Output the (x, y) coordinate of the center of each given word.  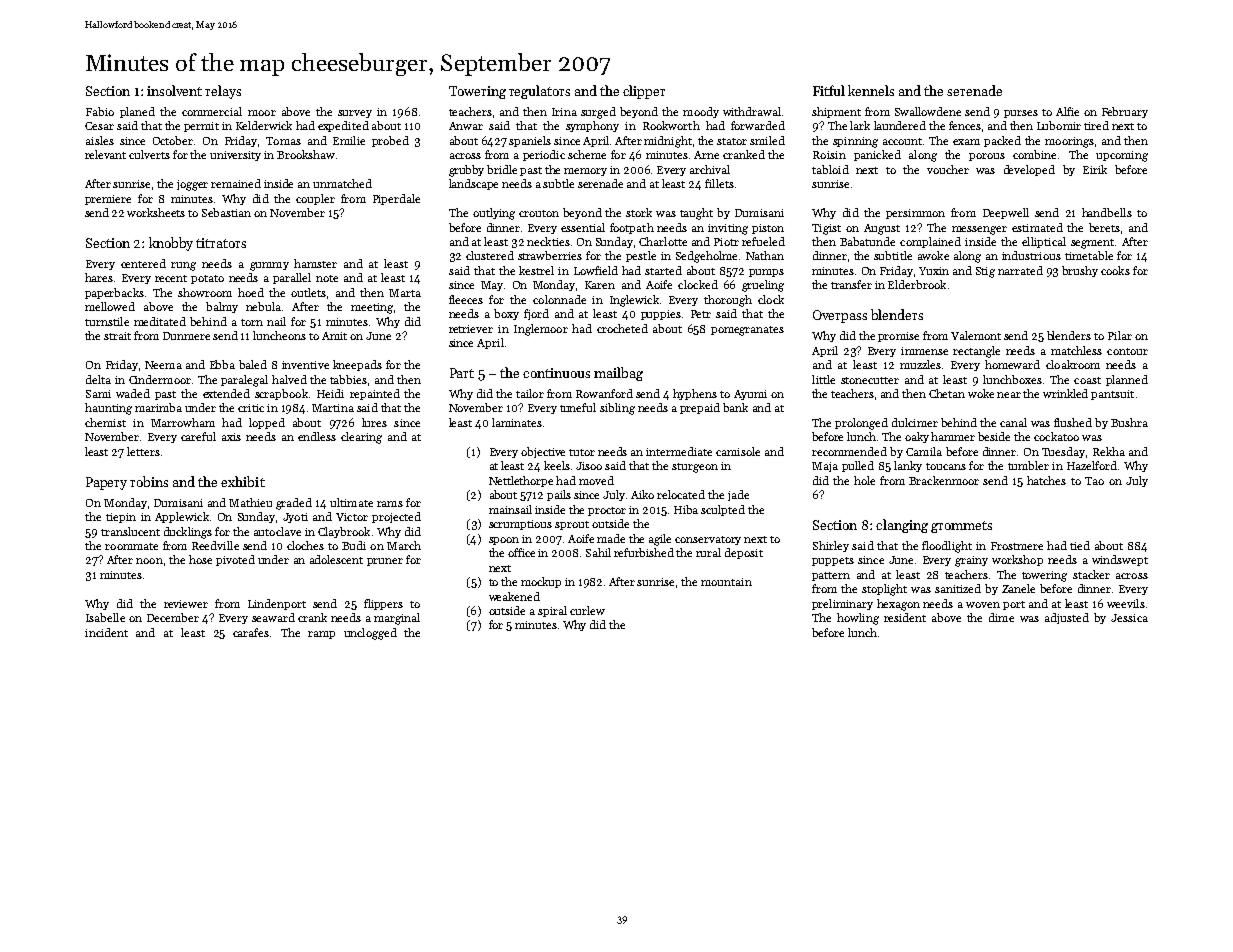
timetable (1089, 255)
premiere (108, 200)
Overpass (840, 316)
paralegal (244, 381)
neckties (548, 241)
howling (858, 619)
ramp (321, 635)
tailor (530, 393)
